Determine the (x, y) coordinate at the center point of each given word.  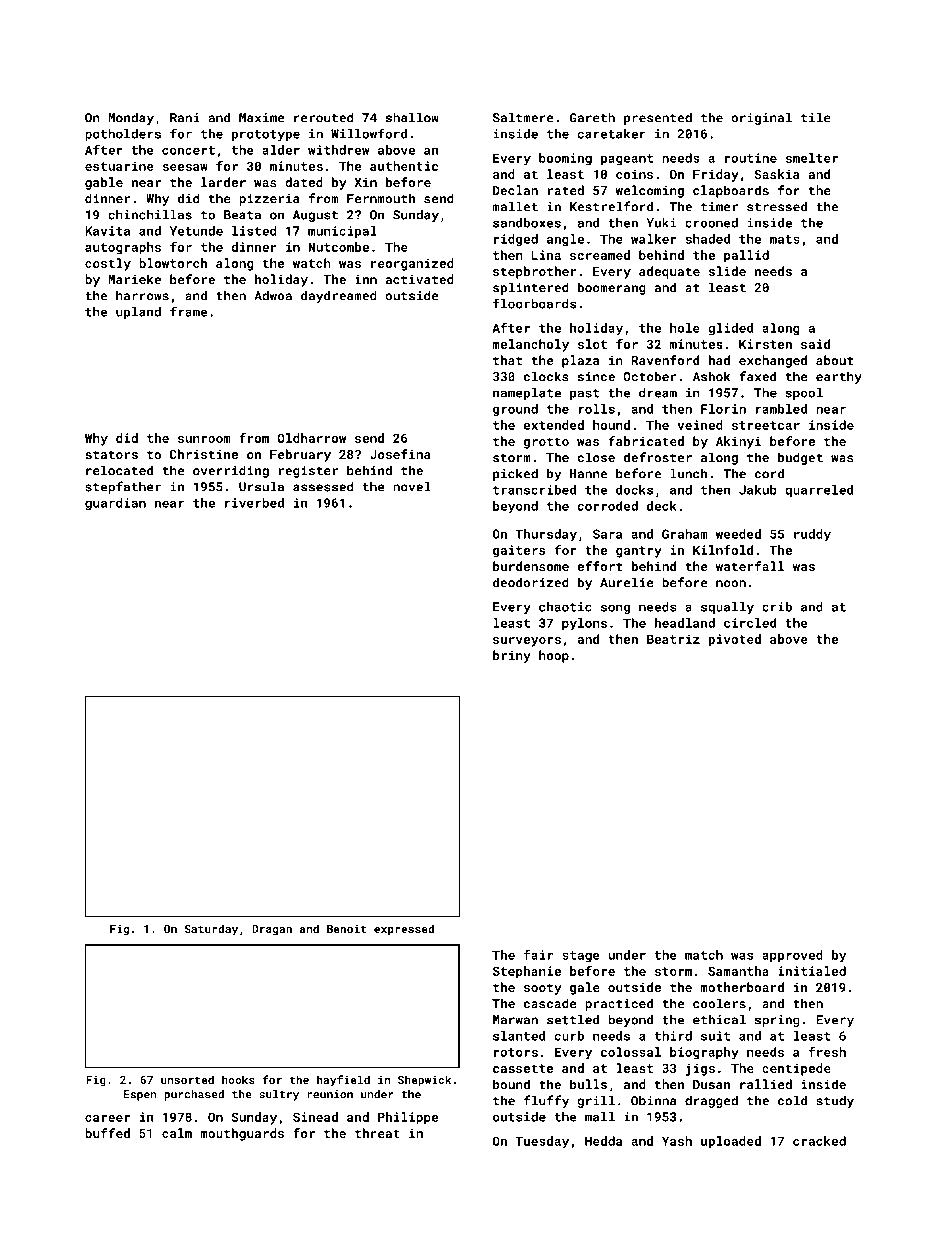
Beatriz (673, 639)
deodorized (531, 582)
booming (565, 159)
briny (512, 656)
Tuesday (542, 1142)
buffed (107, 1133)
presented (658, 118)
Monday (131, 118)
